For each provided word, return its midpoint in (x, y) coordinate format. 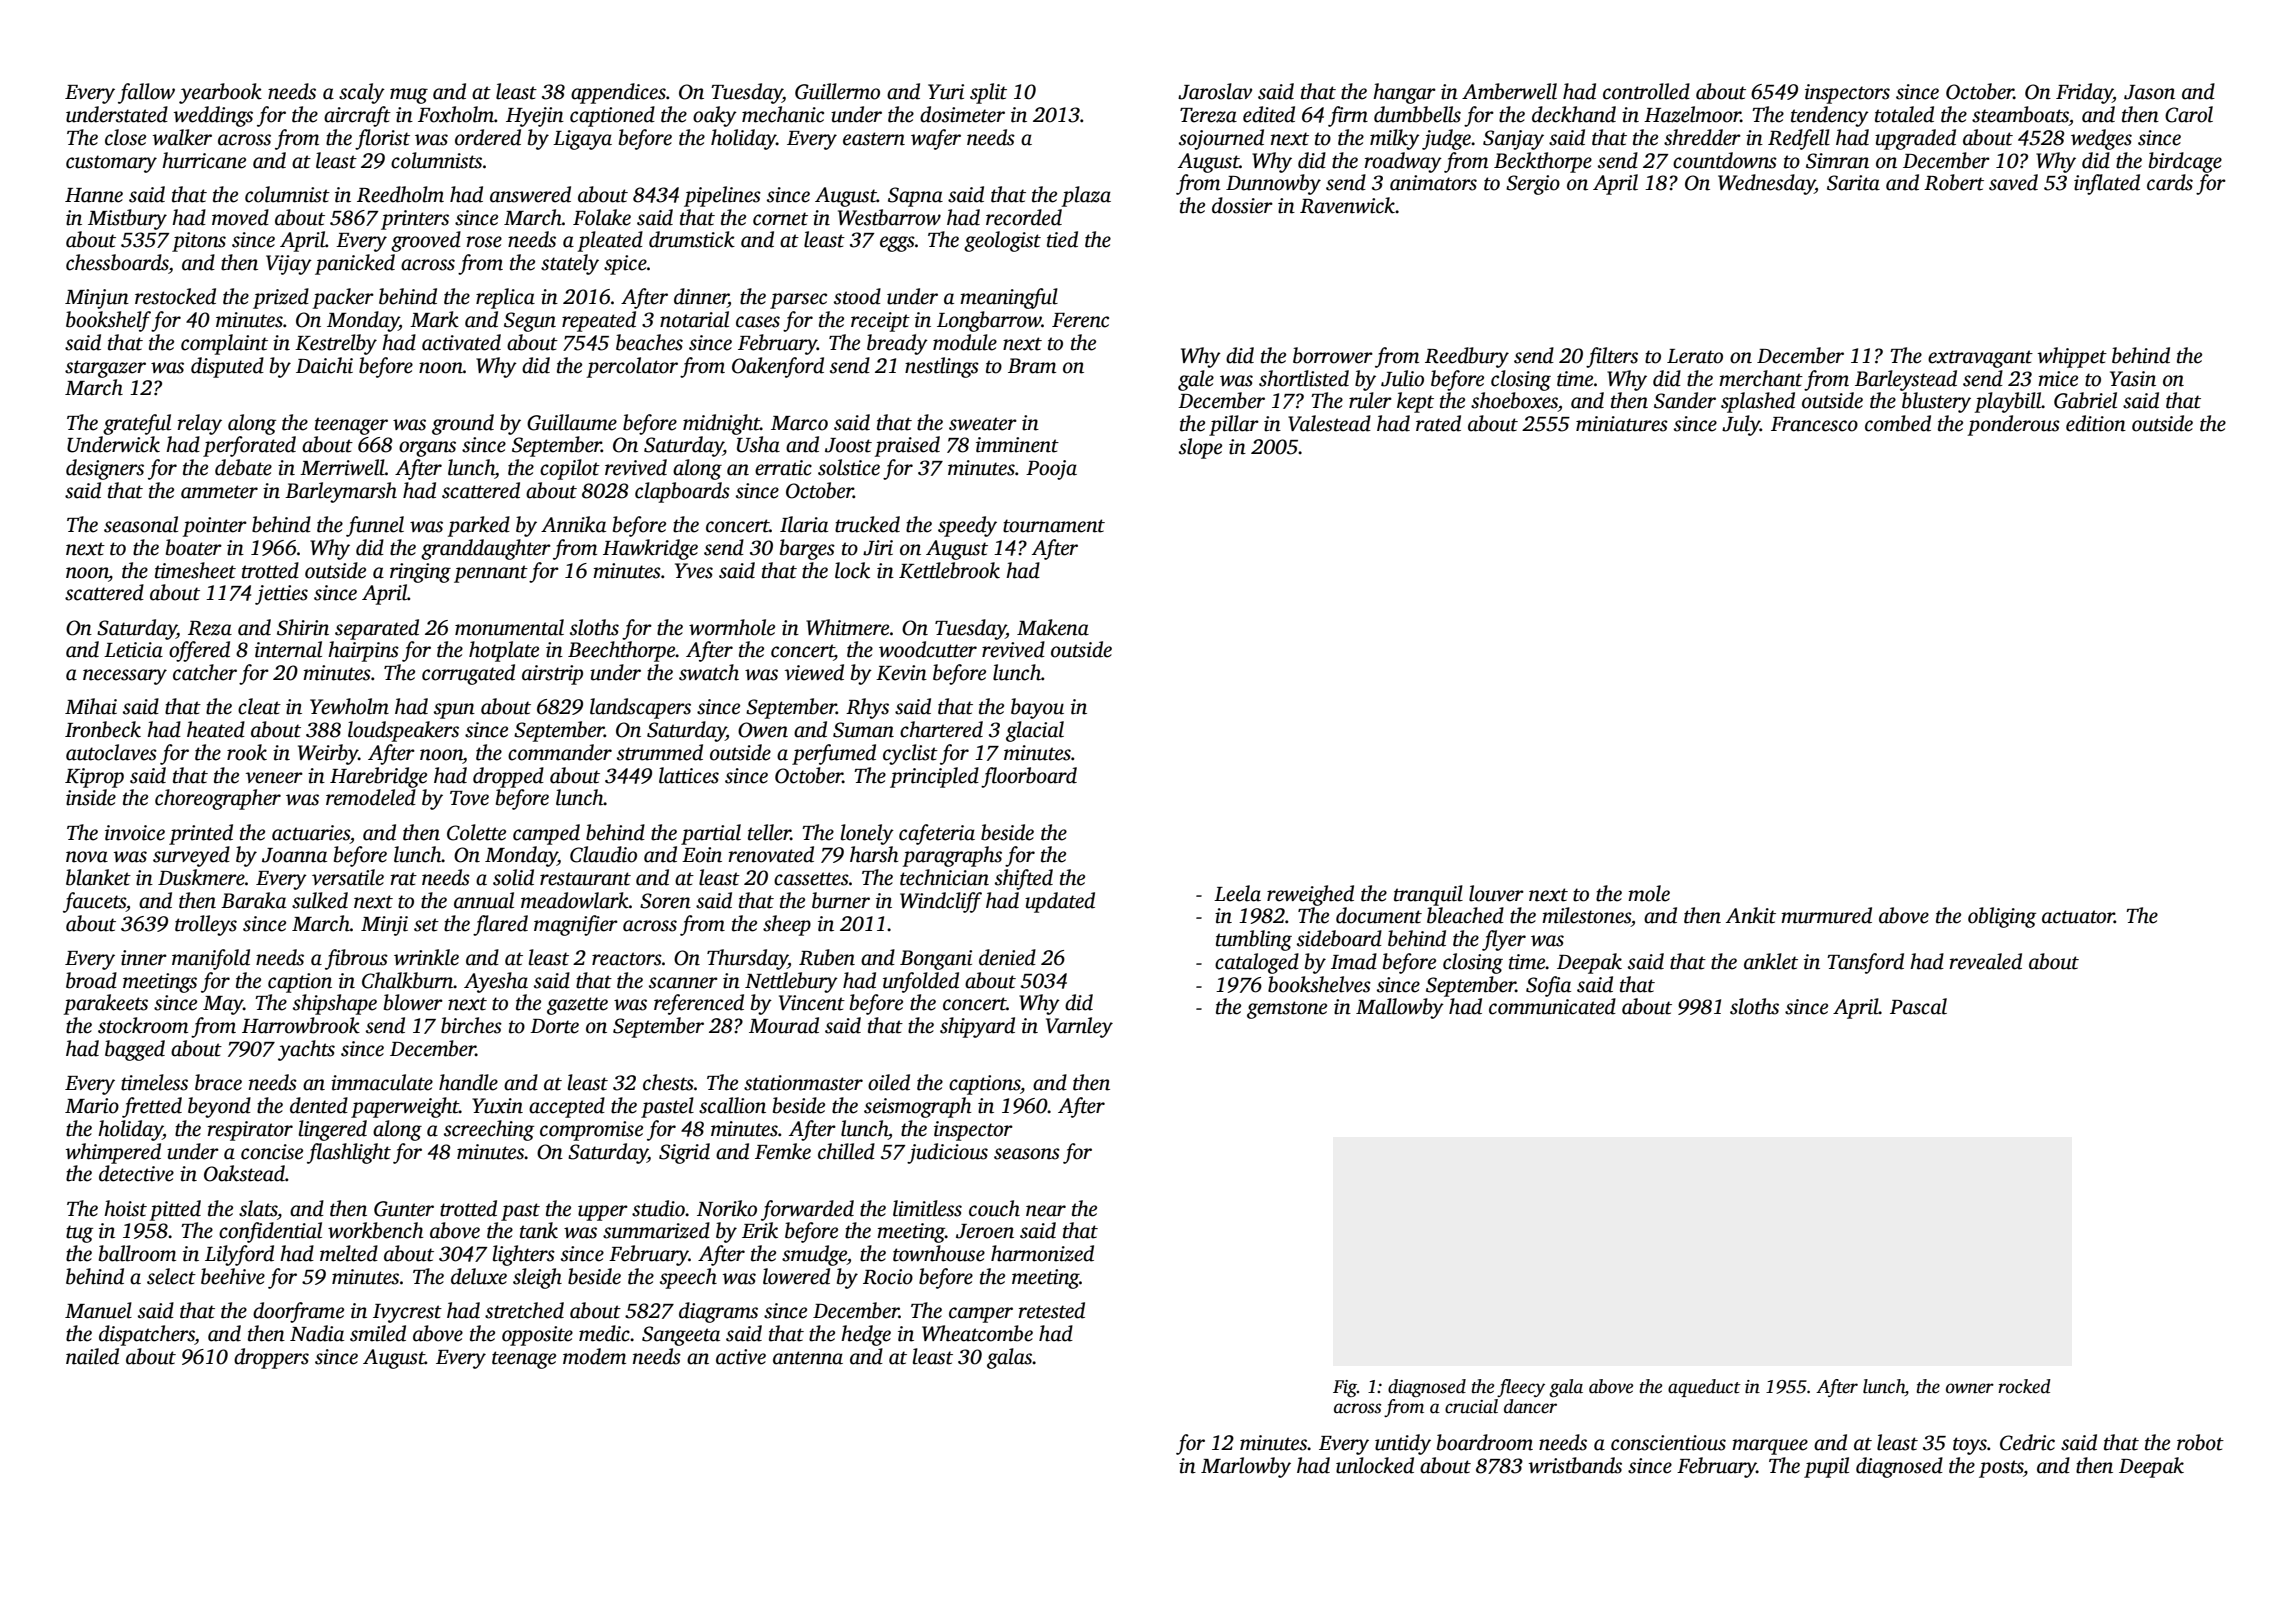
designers (105, 469)
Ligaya (582, 140)
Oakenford (778, 367)
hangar (1404, 93)
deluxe (479, 1276)
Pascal (1918, 1006)
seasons (1027, 1154)
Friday (2084, 93)
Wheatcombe (977, 1333)
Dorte (554, 1026)
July (1741, 425)
